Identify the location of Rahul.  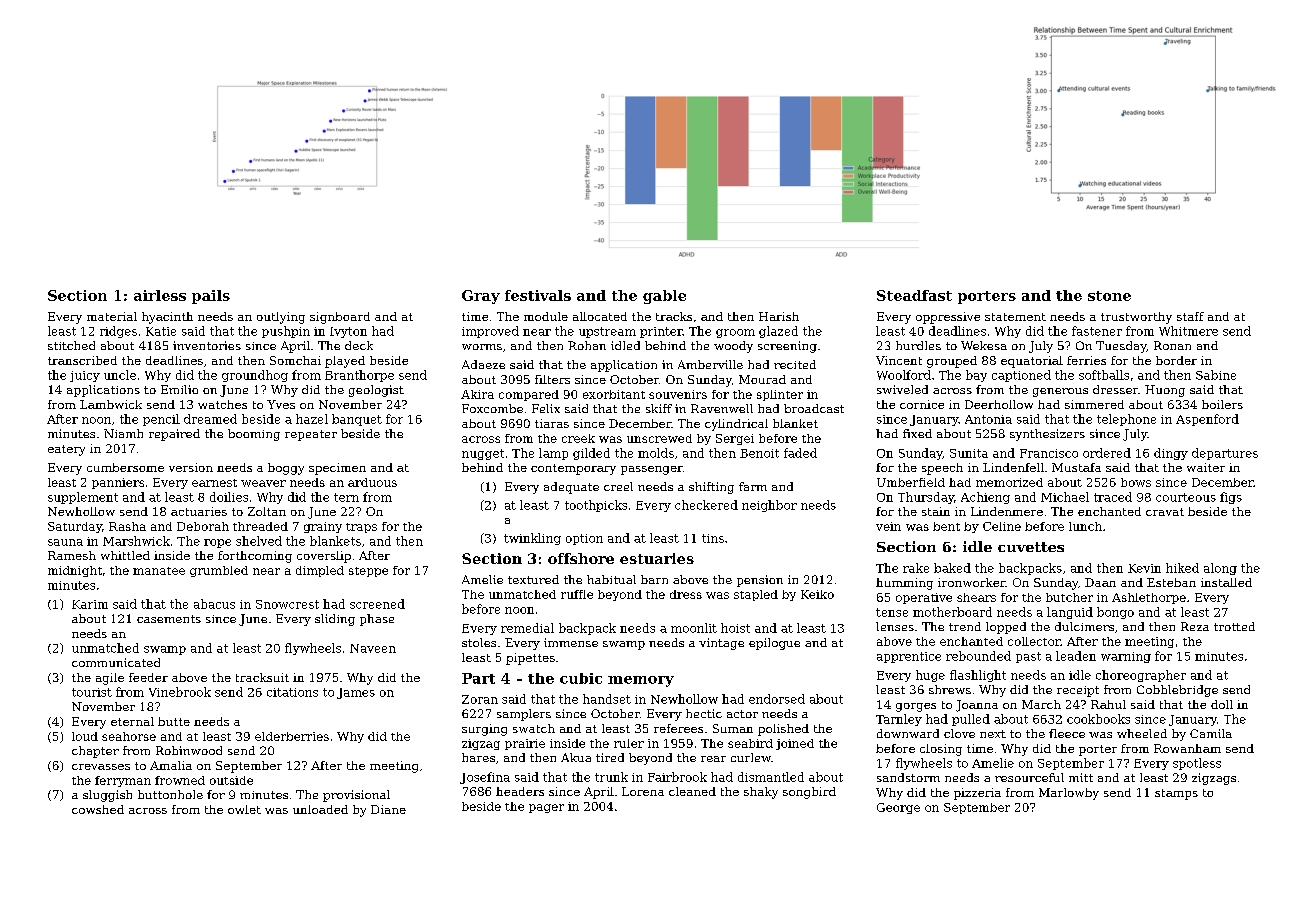
(1108, 704).
